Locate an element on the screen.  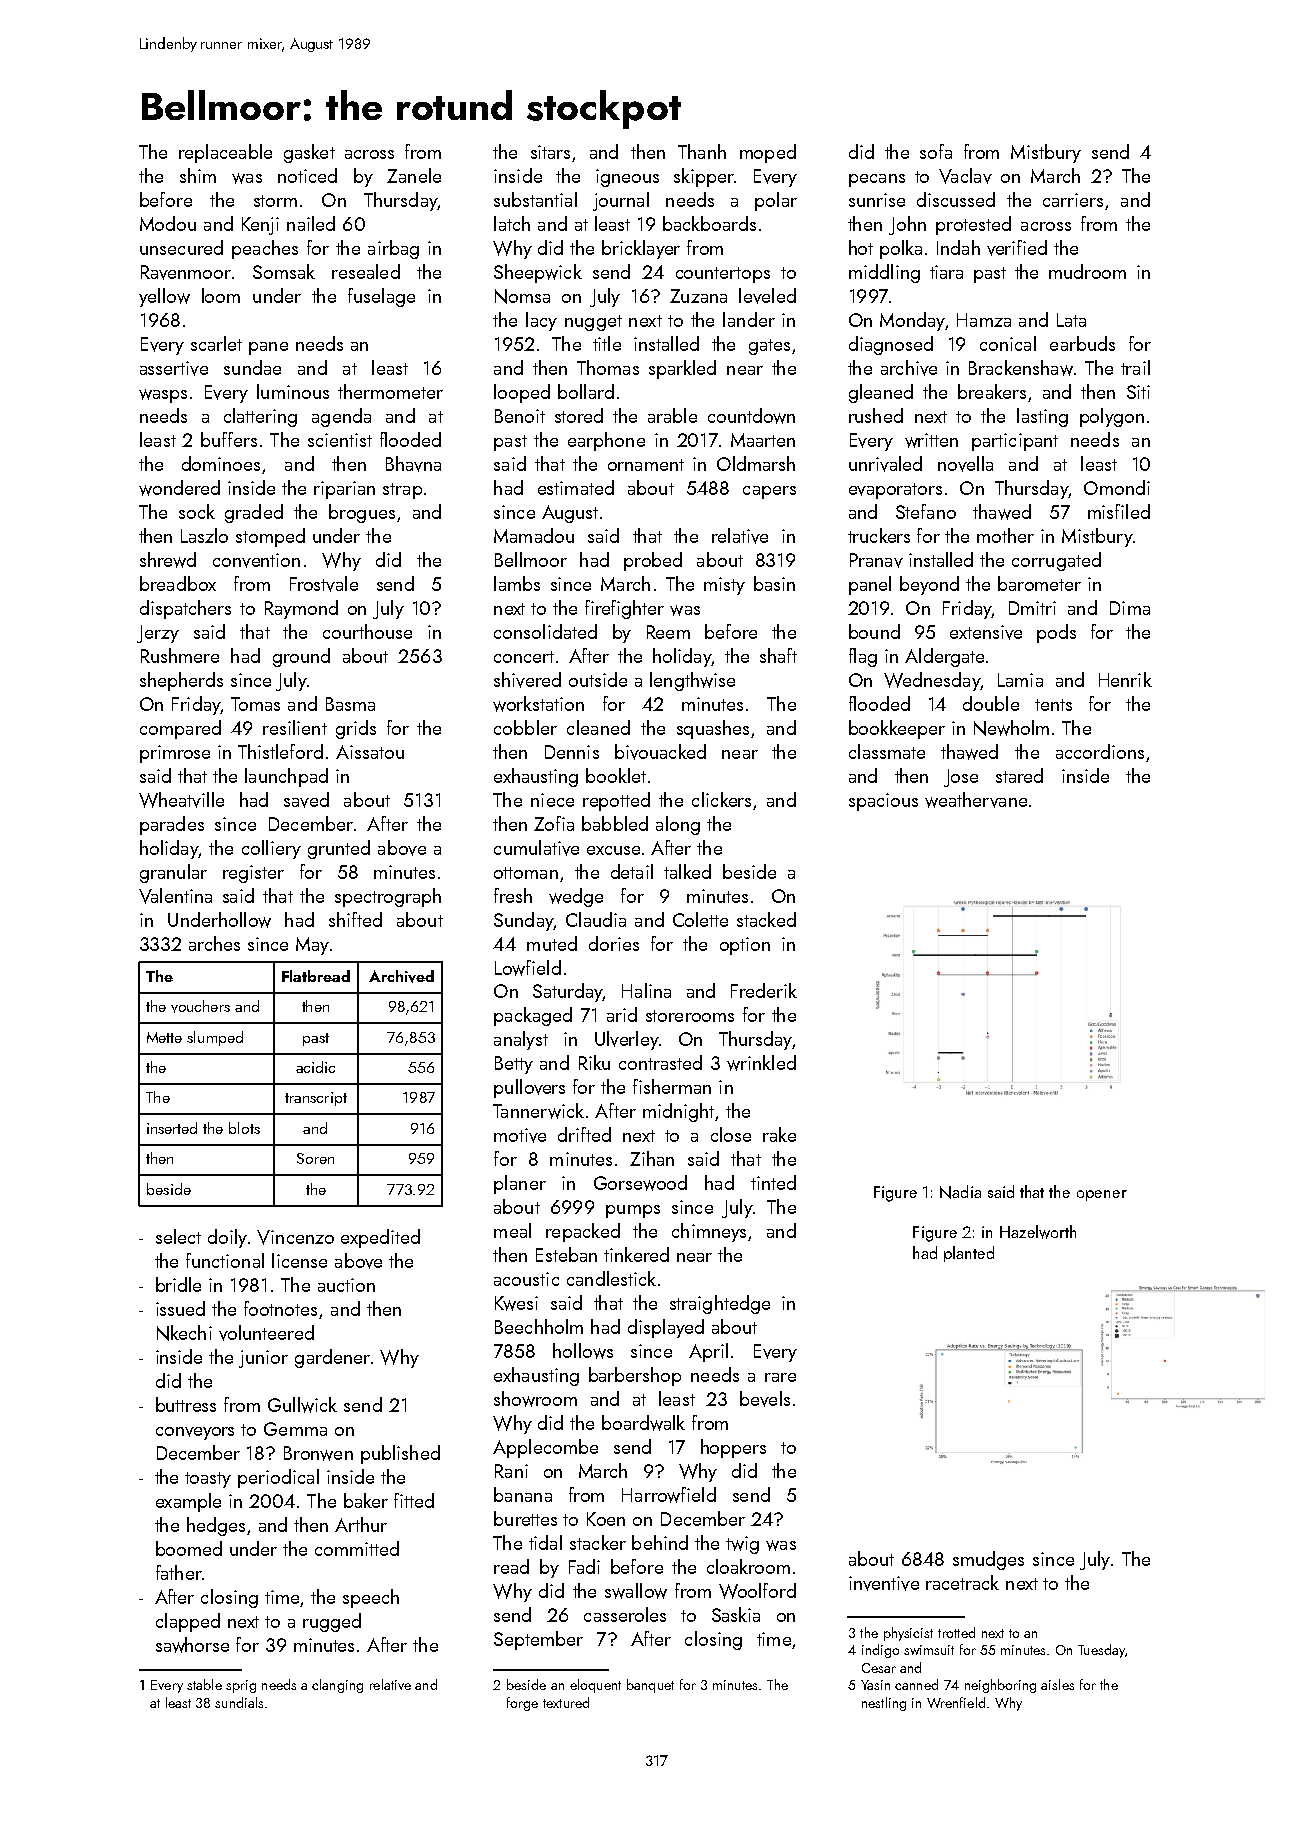
smudges is located at coordinates (988, 1560).
